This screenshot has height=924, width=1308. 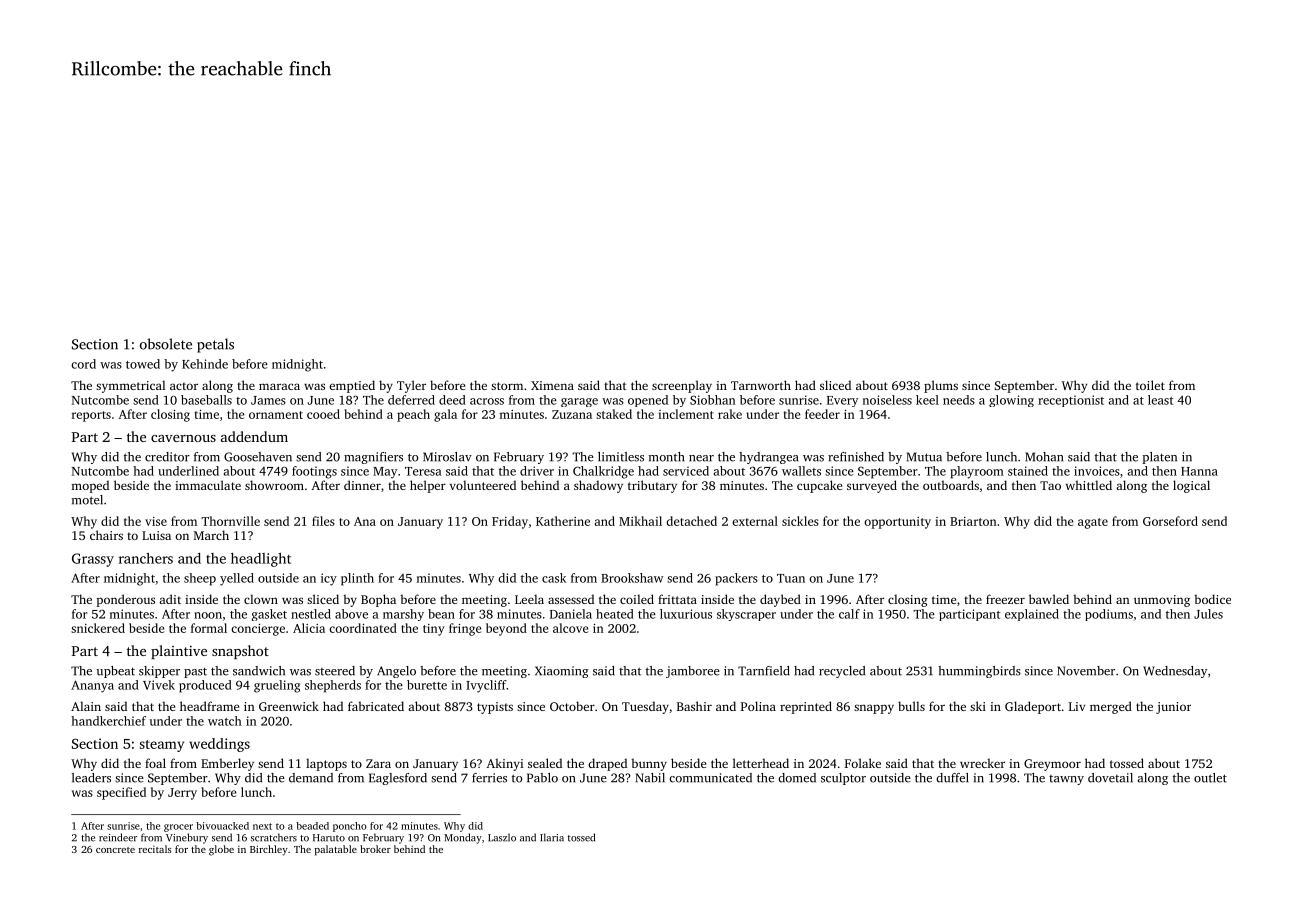 I want to click on obsolete, so click(x=166, y=344).
